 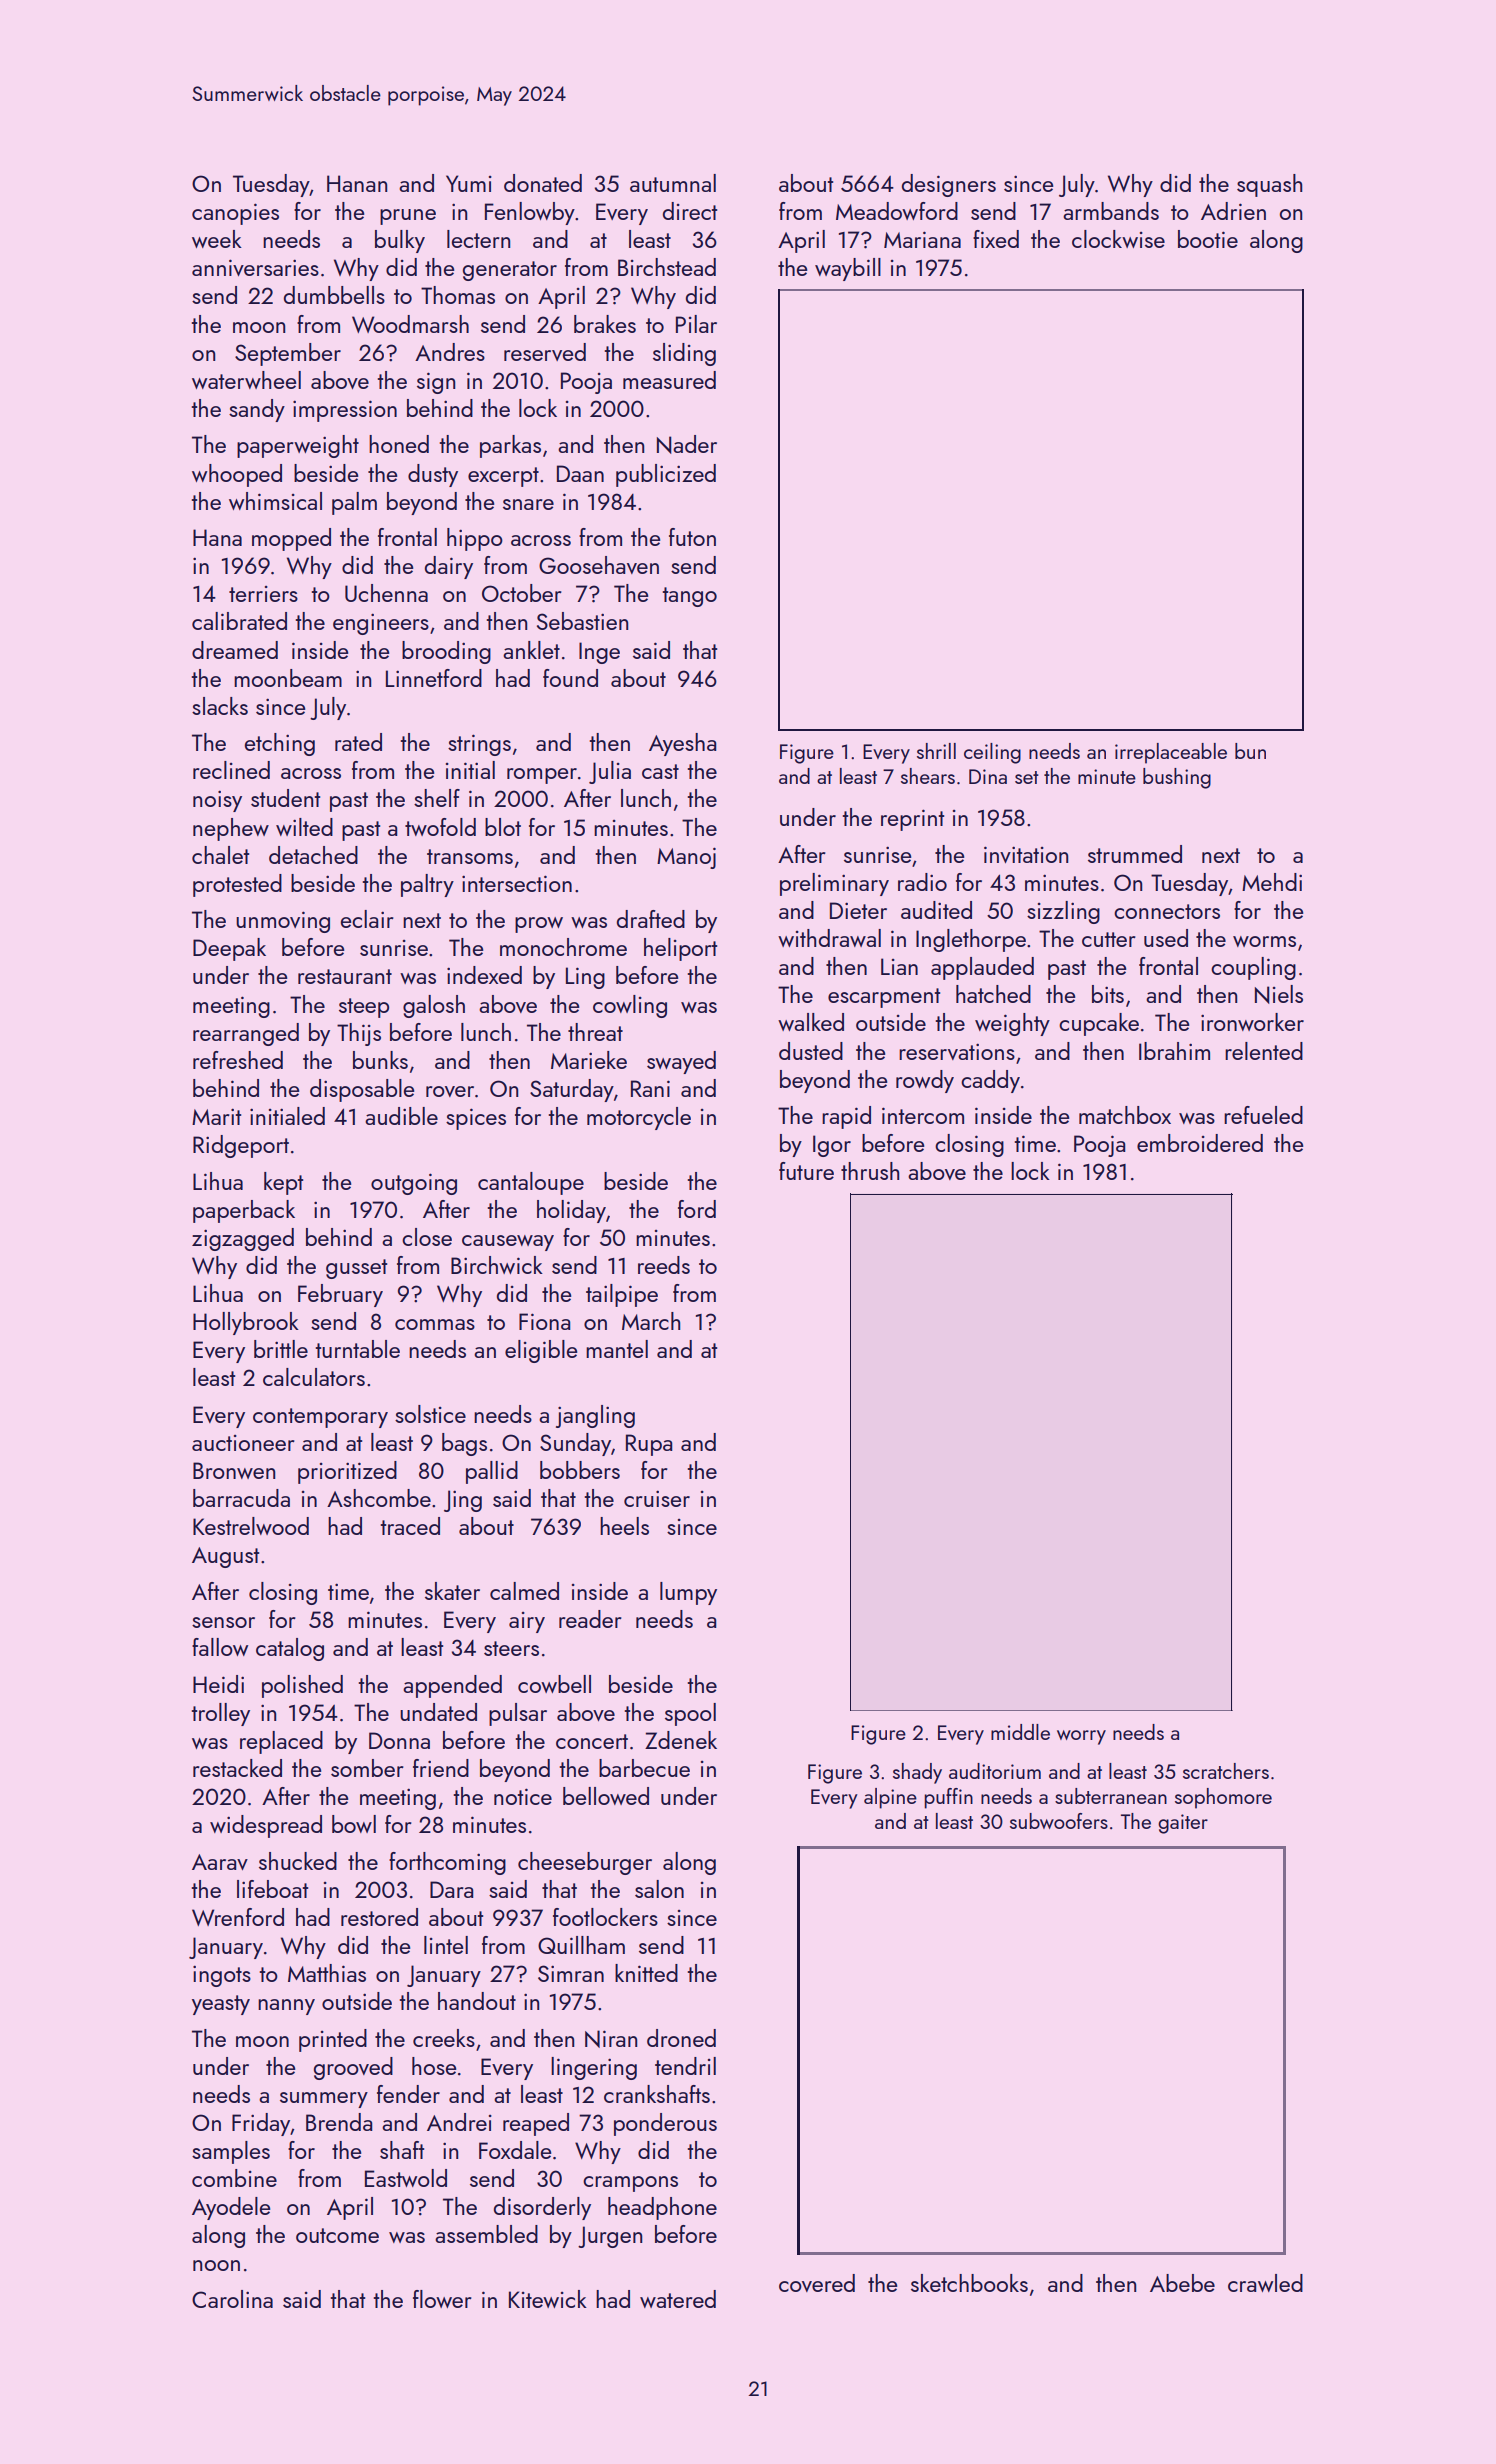 I want to click on paltry, so click(x=427, y=885).
